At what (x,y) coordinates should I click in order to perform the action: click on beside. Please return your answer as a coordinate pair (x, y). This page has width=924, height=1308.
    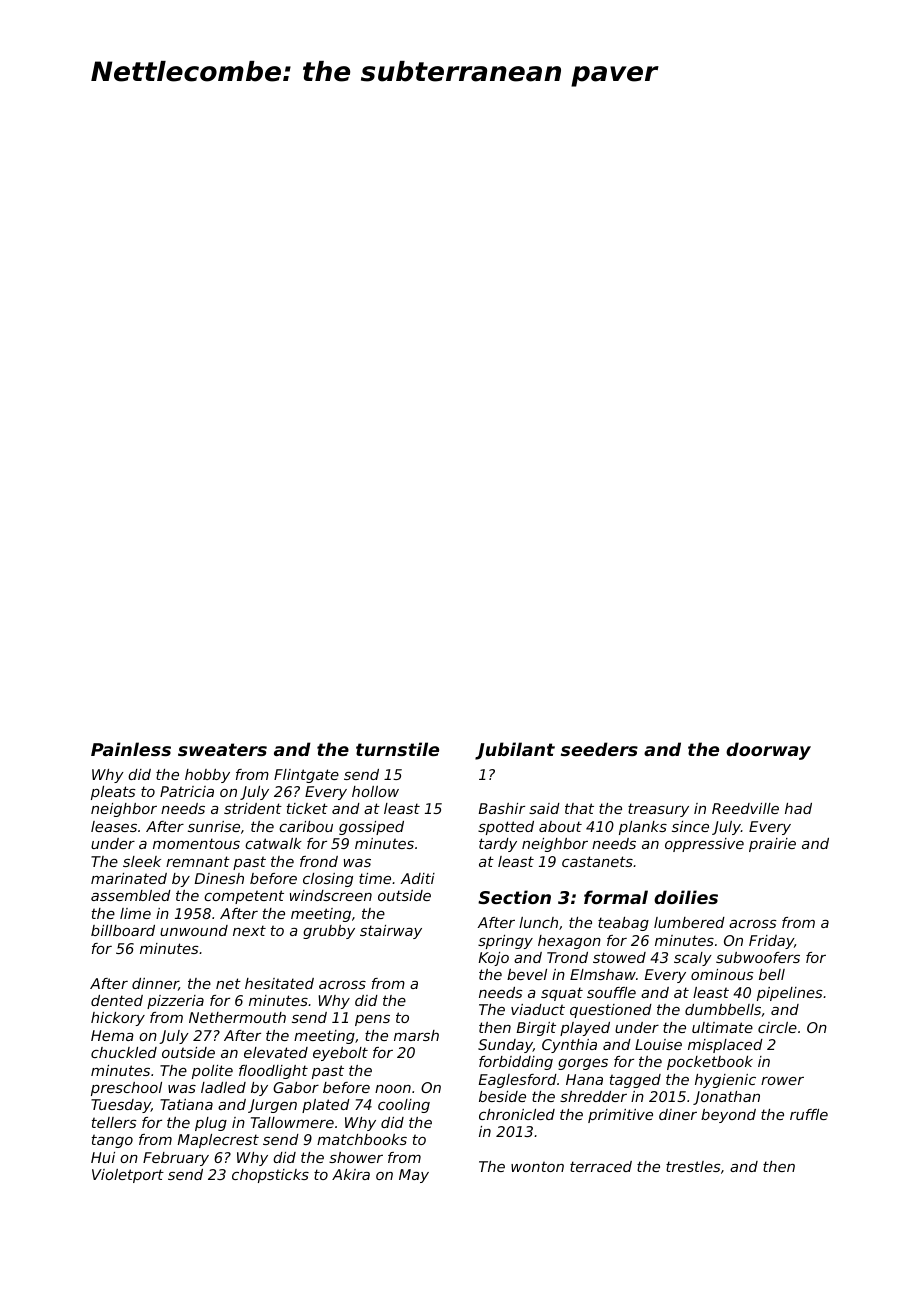
    Looking at the image, I should click on (502, 1096).
